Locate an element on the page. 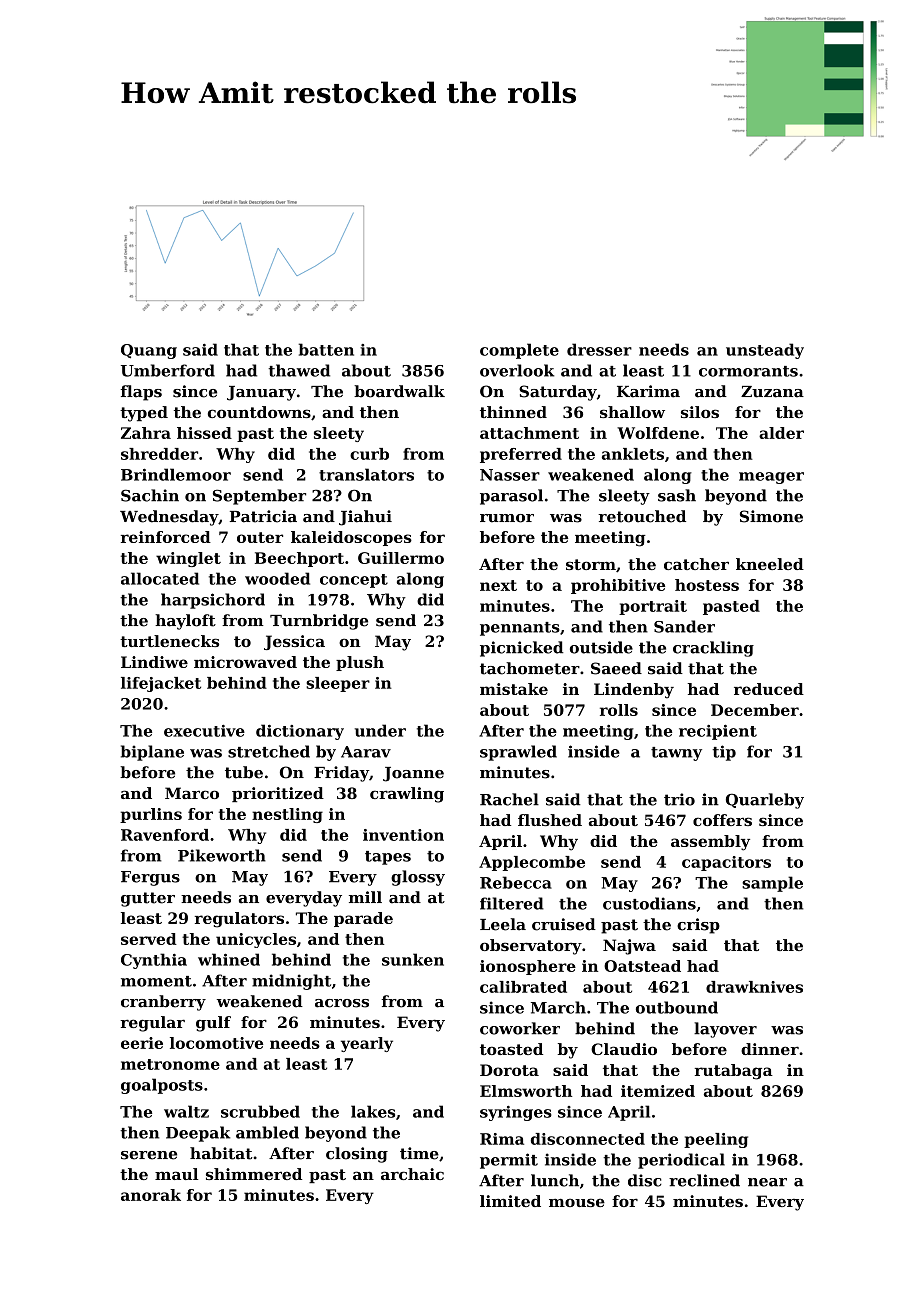 The width and height of the document is (924, 1308). pennants is located at coordinates (520, 629).
